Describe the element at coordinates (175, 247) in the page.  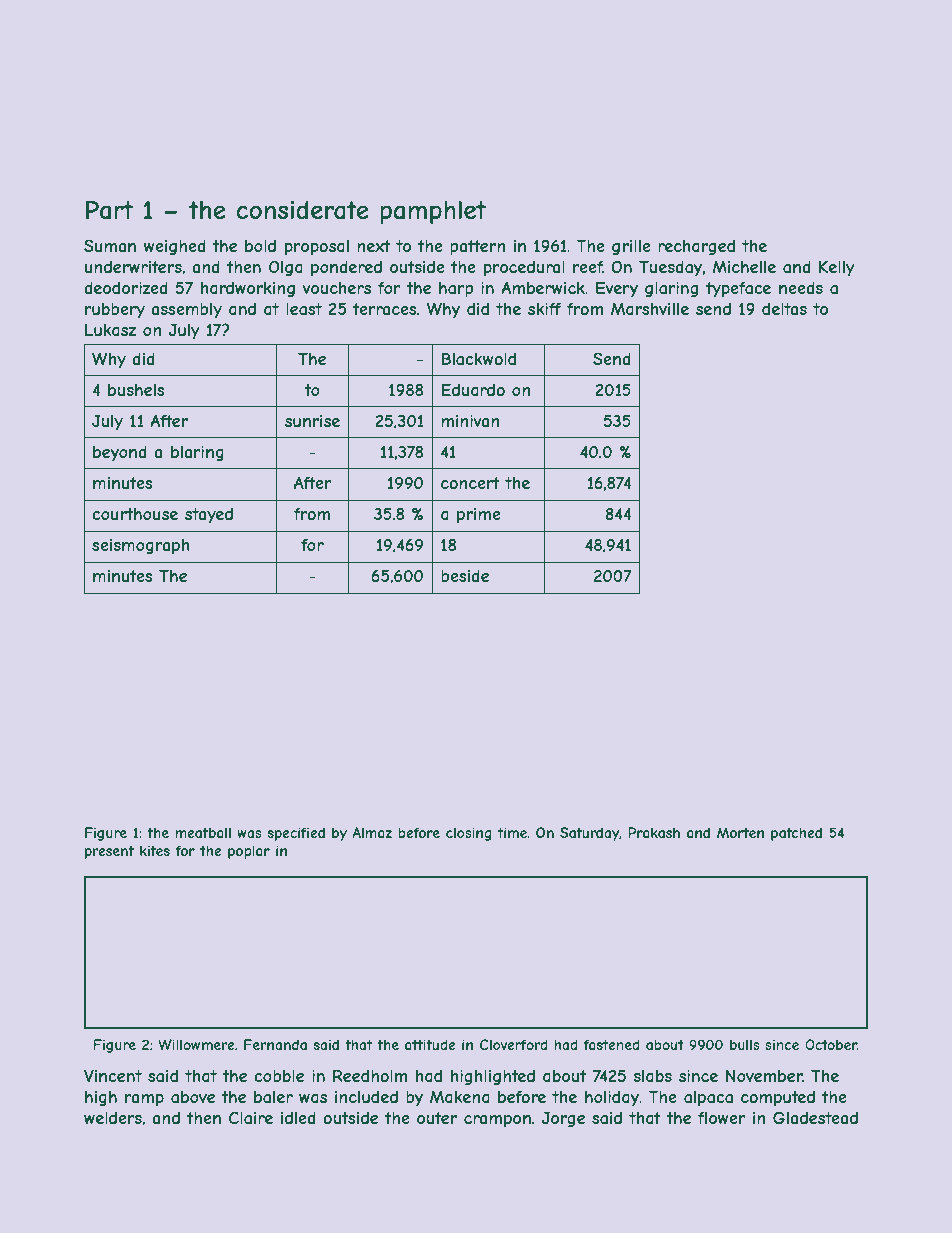
I see `weighed` at that location.
